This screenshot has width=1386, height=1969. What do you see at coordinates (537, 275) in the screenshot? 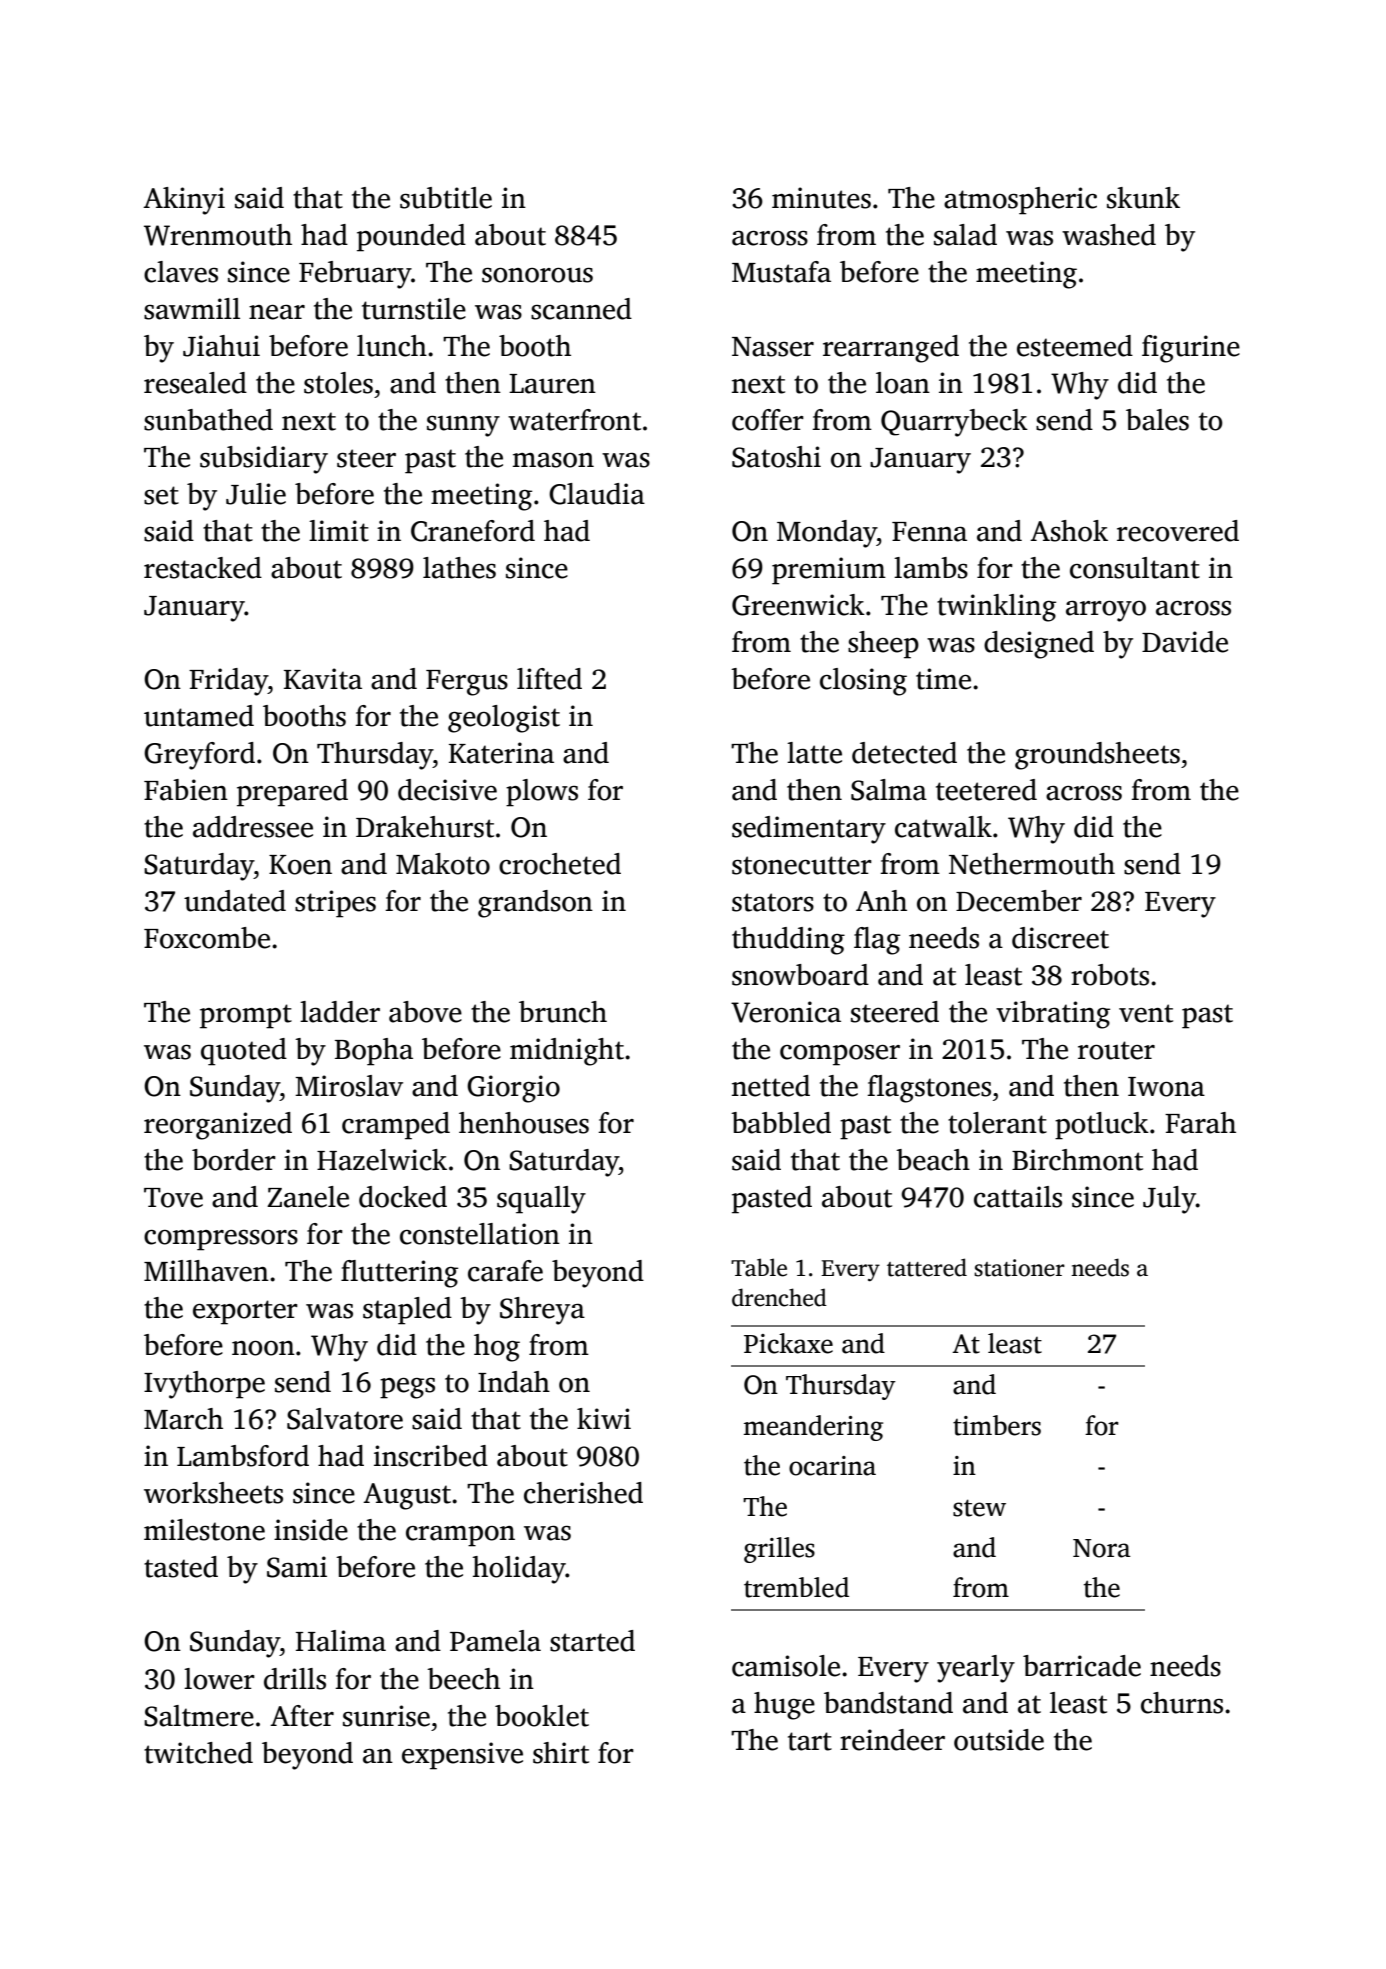
I see `sonorous` at bounding box center [537, 275].
